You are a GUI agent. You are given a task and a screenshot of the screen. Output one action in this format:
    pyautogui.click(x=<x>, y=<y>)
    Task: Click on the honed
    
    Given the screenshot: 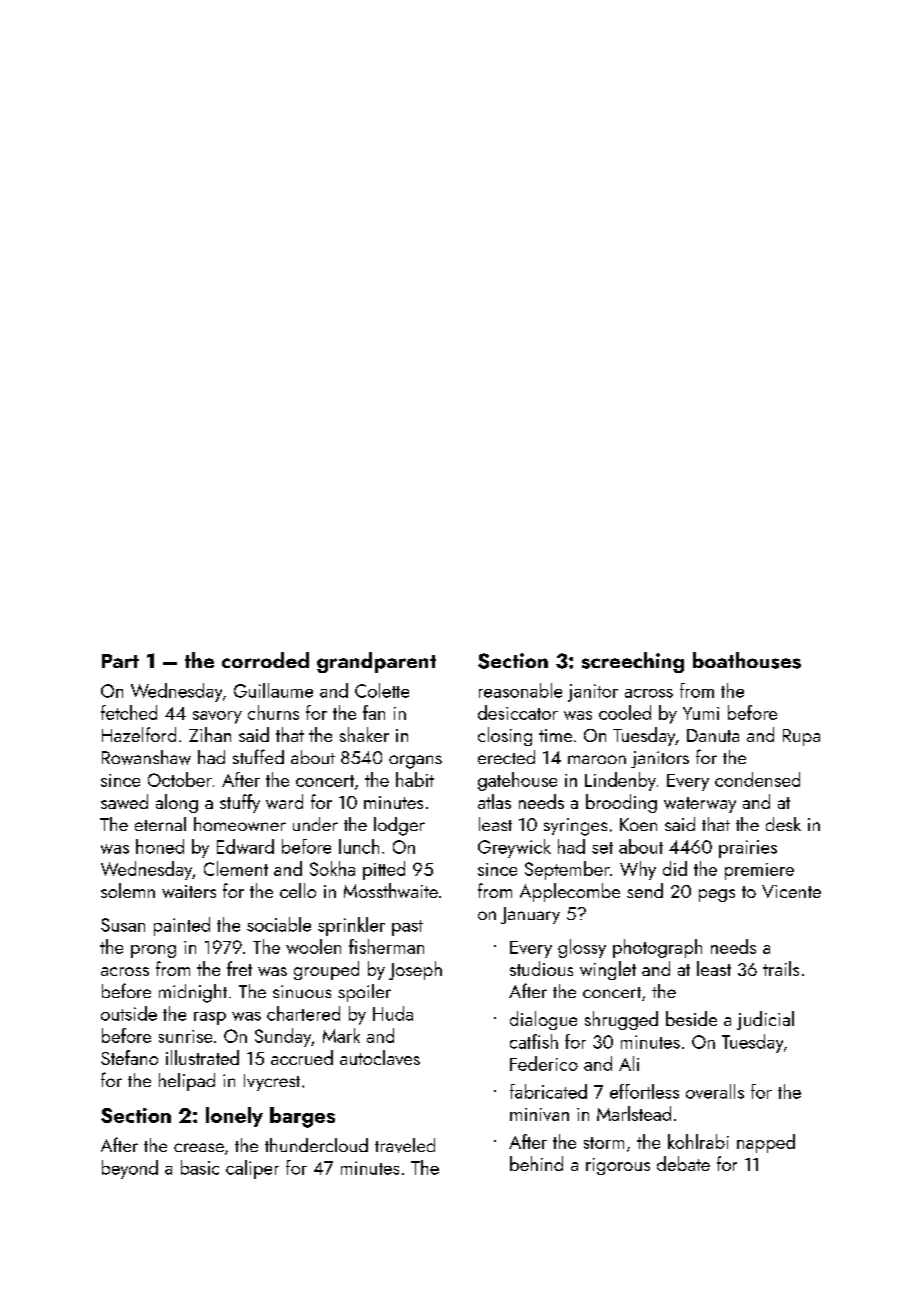 What is the action you would take?
    pyautogui.click(x=160, y=846)
